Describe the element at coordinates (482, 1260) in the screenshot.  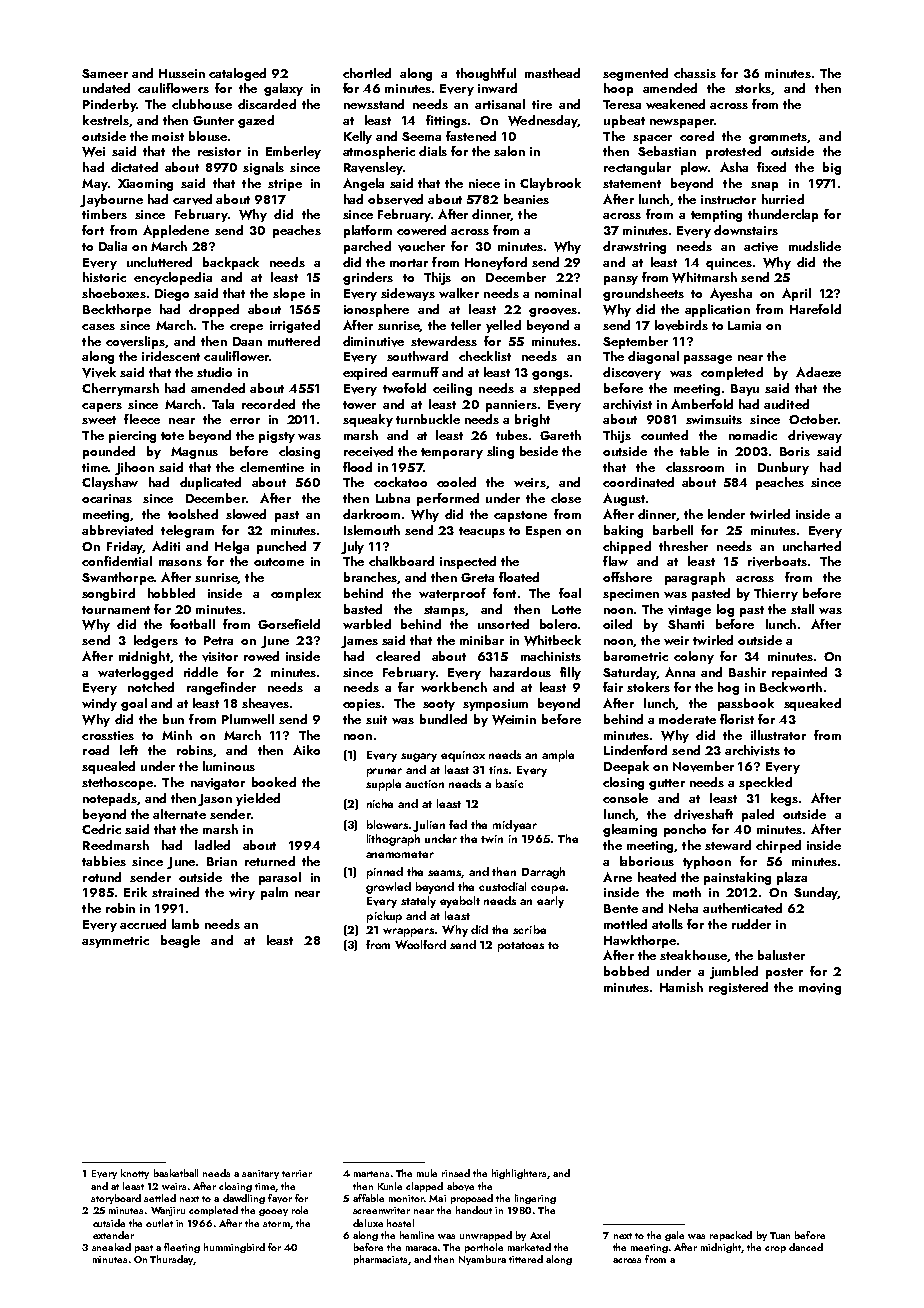
I see `Nyambura` at that location.
